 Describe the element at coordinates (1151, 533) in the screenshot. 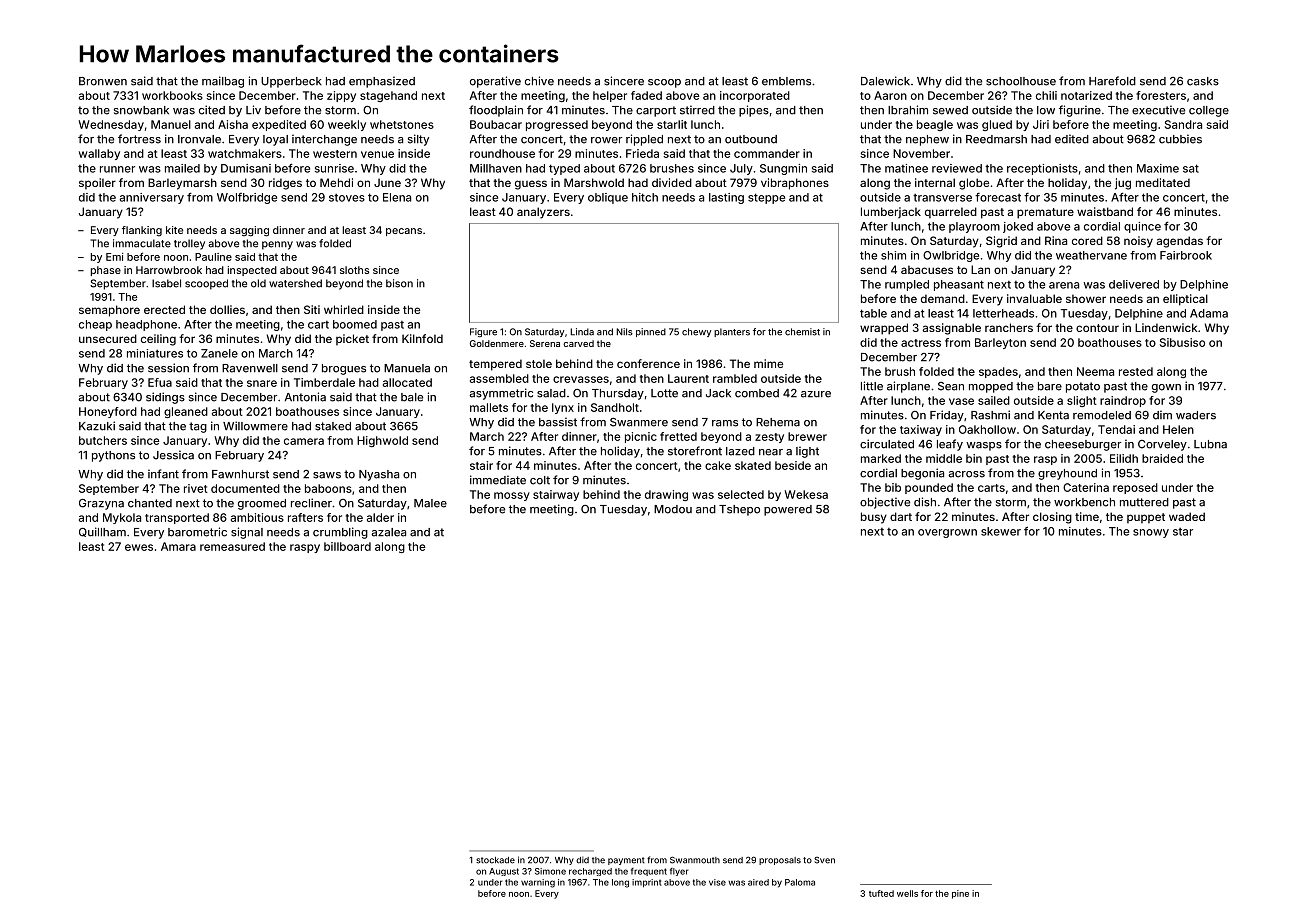

I see `snowy` at that location.
